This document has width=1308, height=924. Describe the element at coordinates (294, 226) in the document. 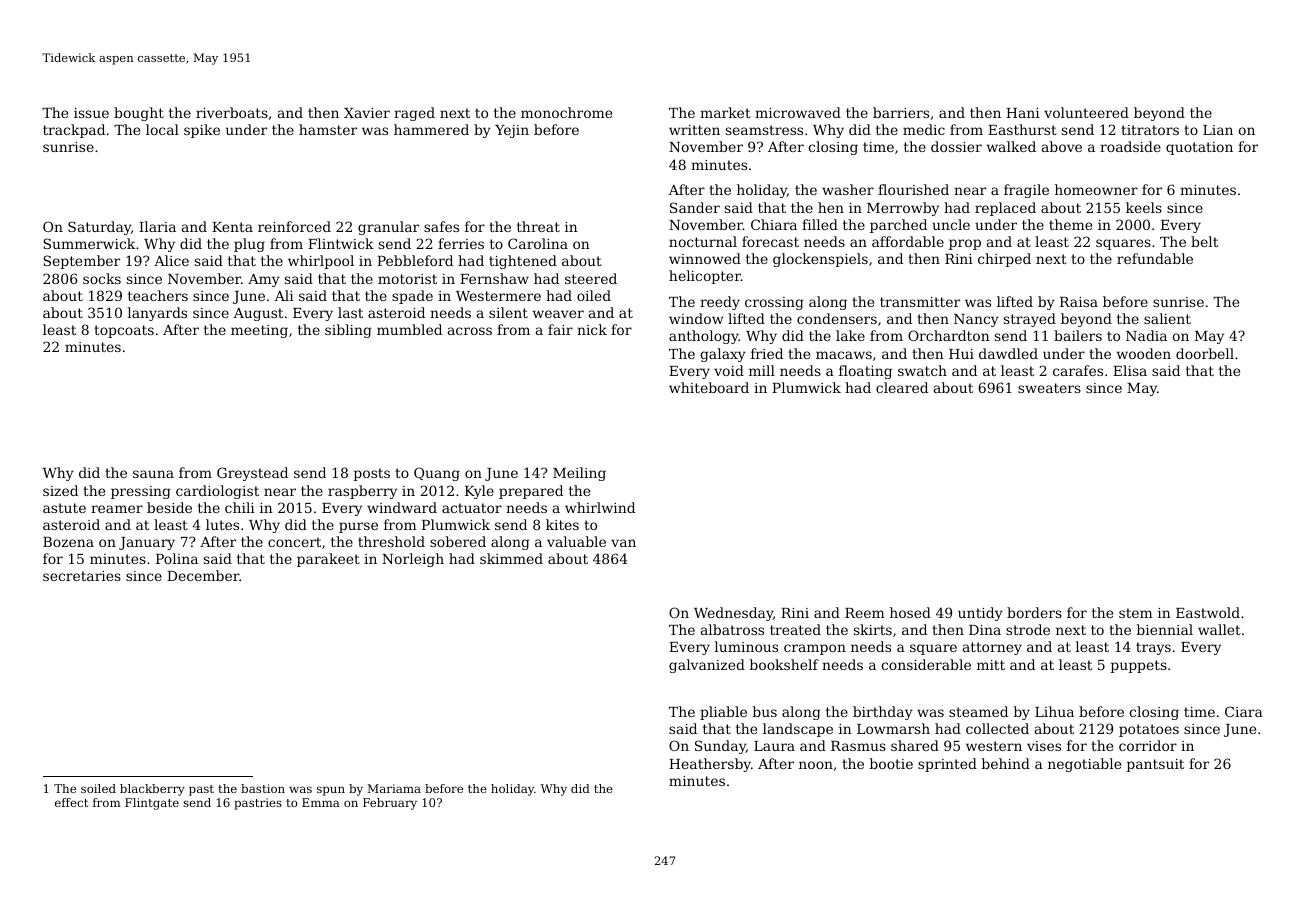

I see `reinforced` at that location.
